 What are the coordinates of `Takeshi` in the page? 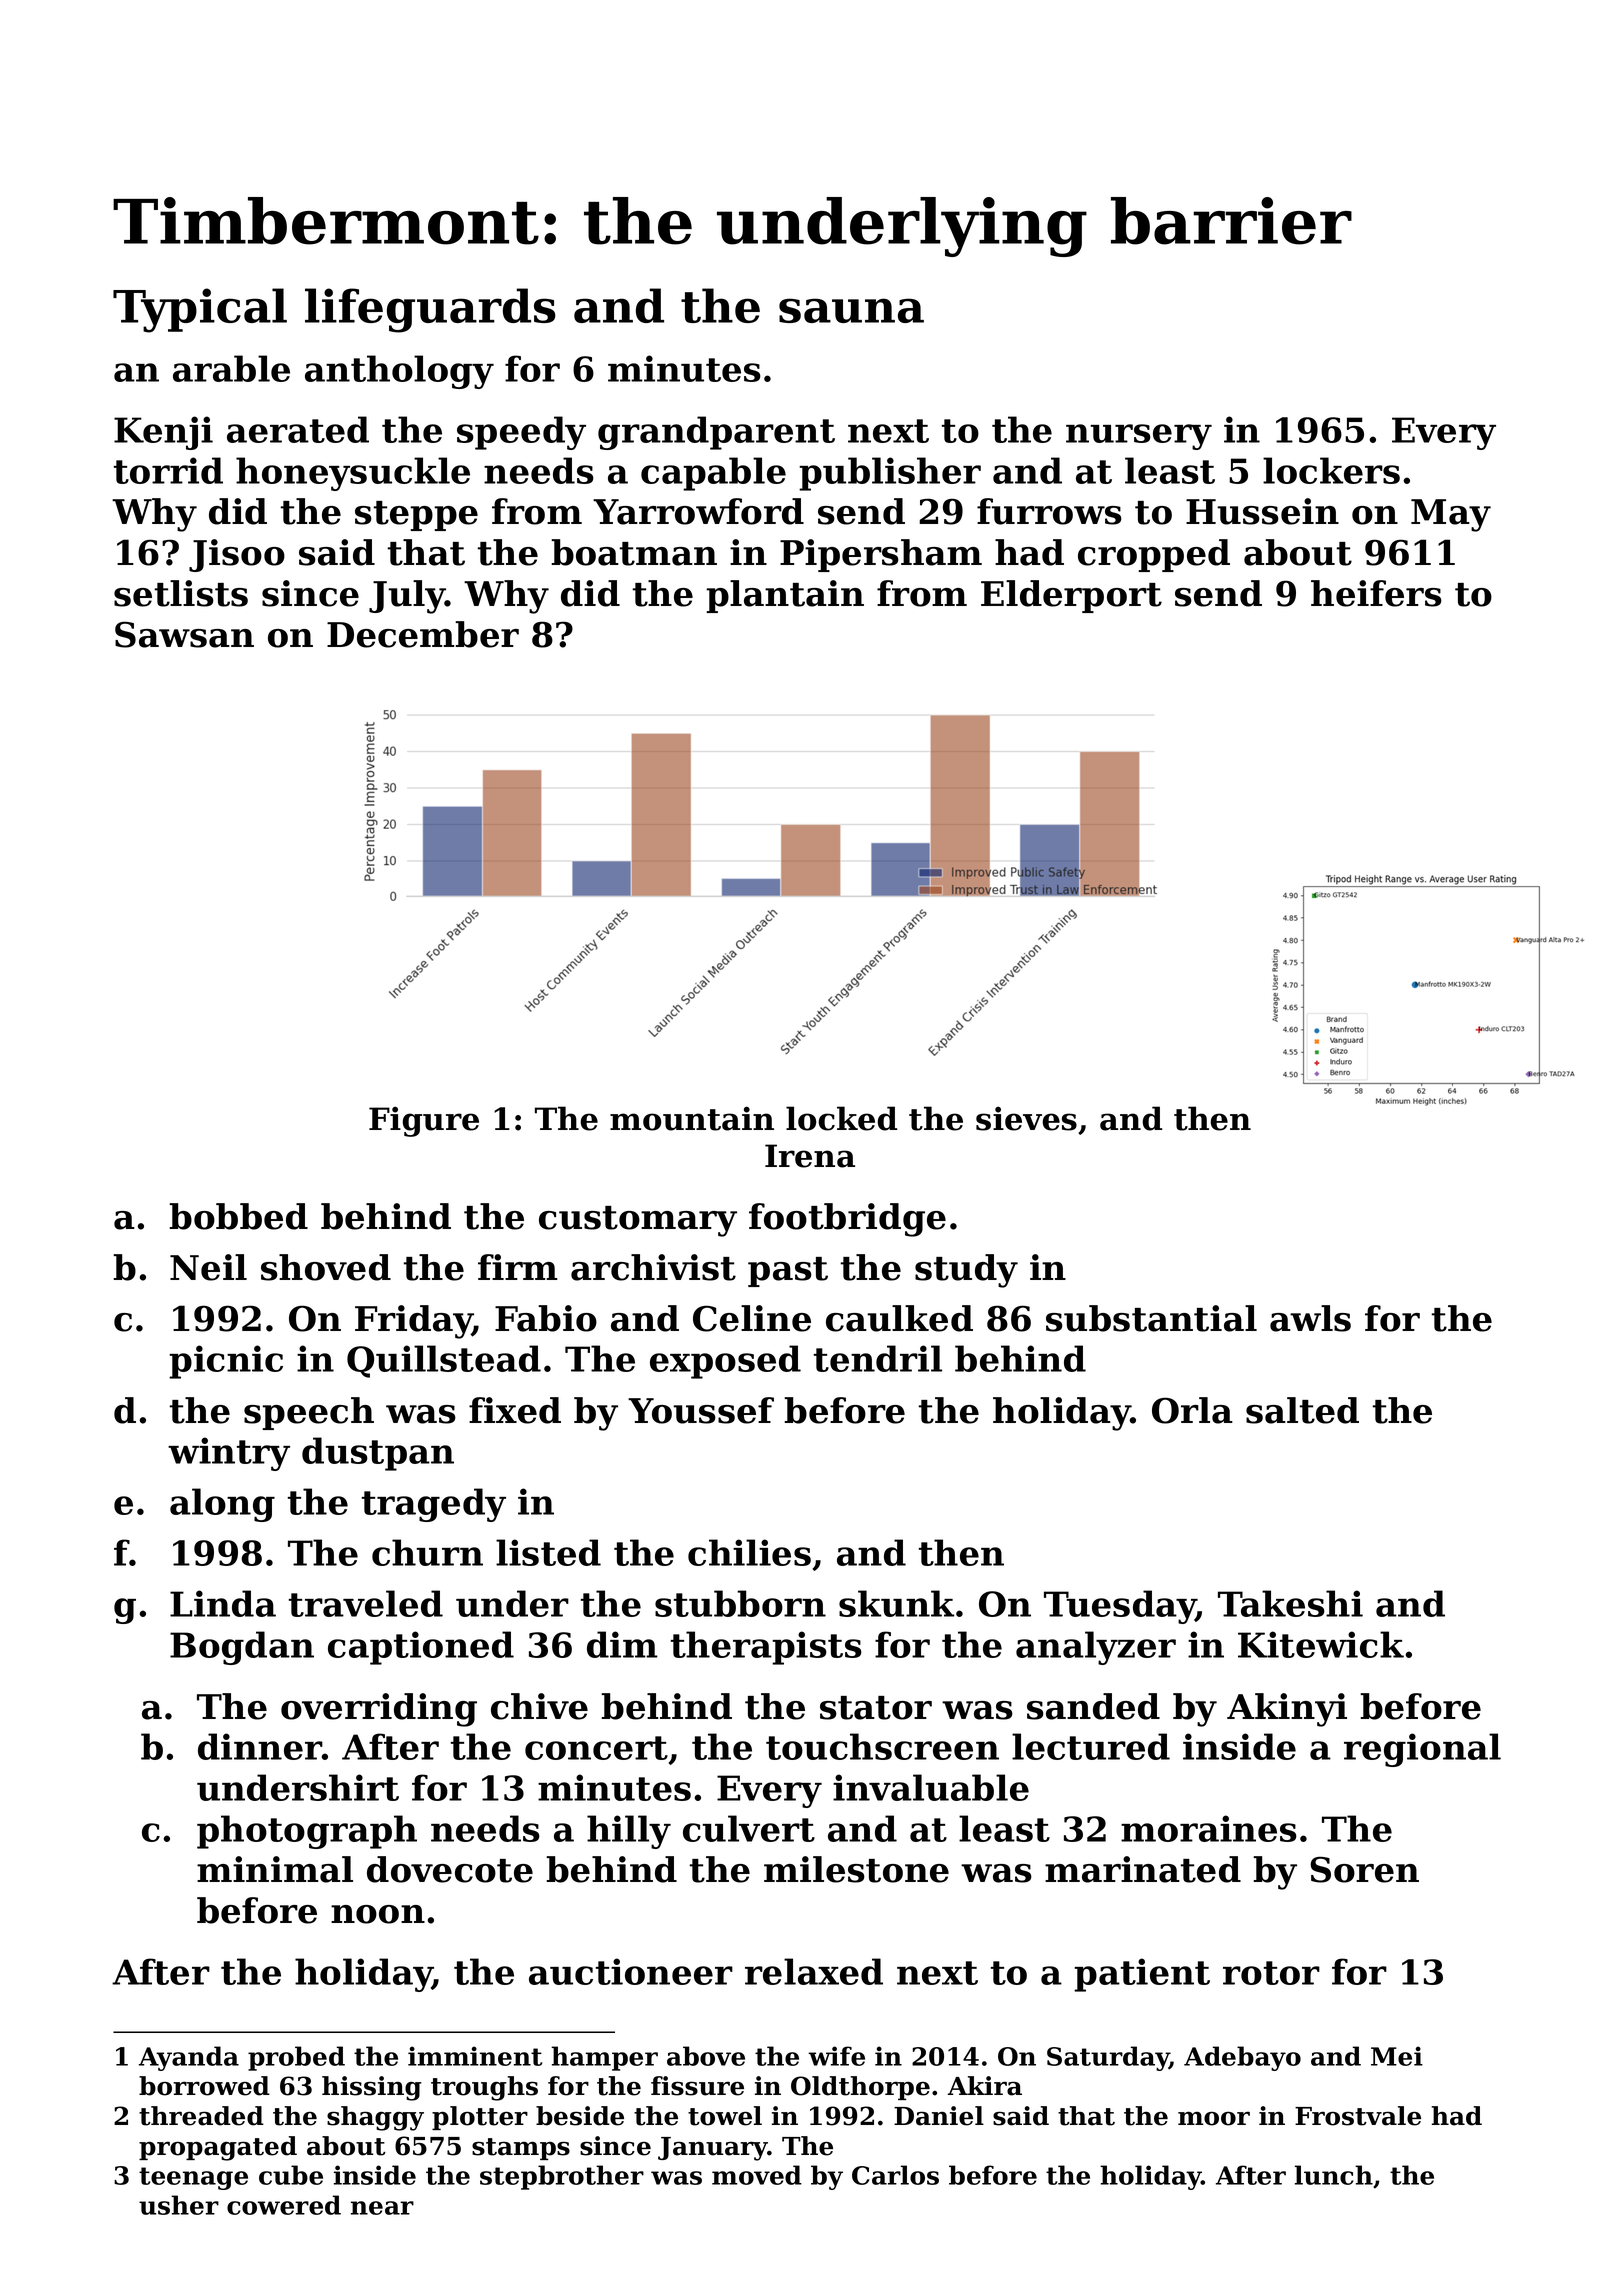 It's located at (1290, 1603).
